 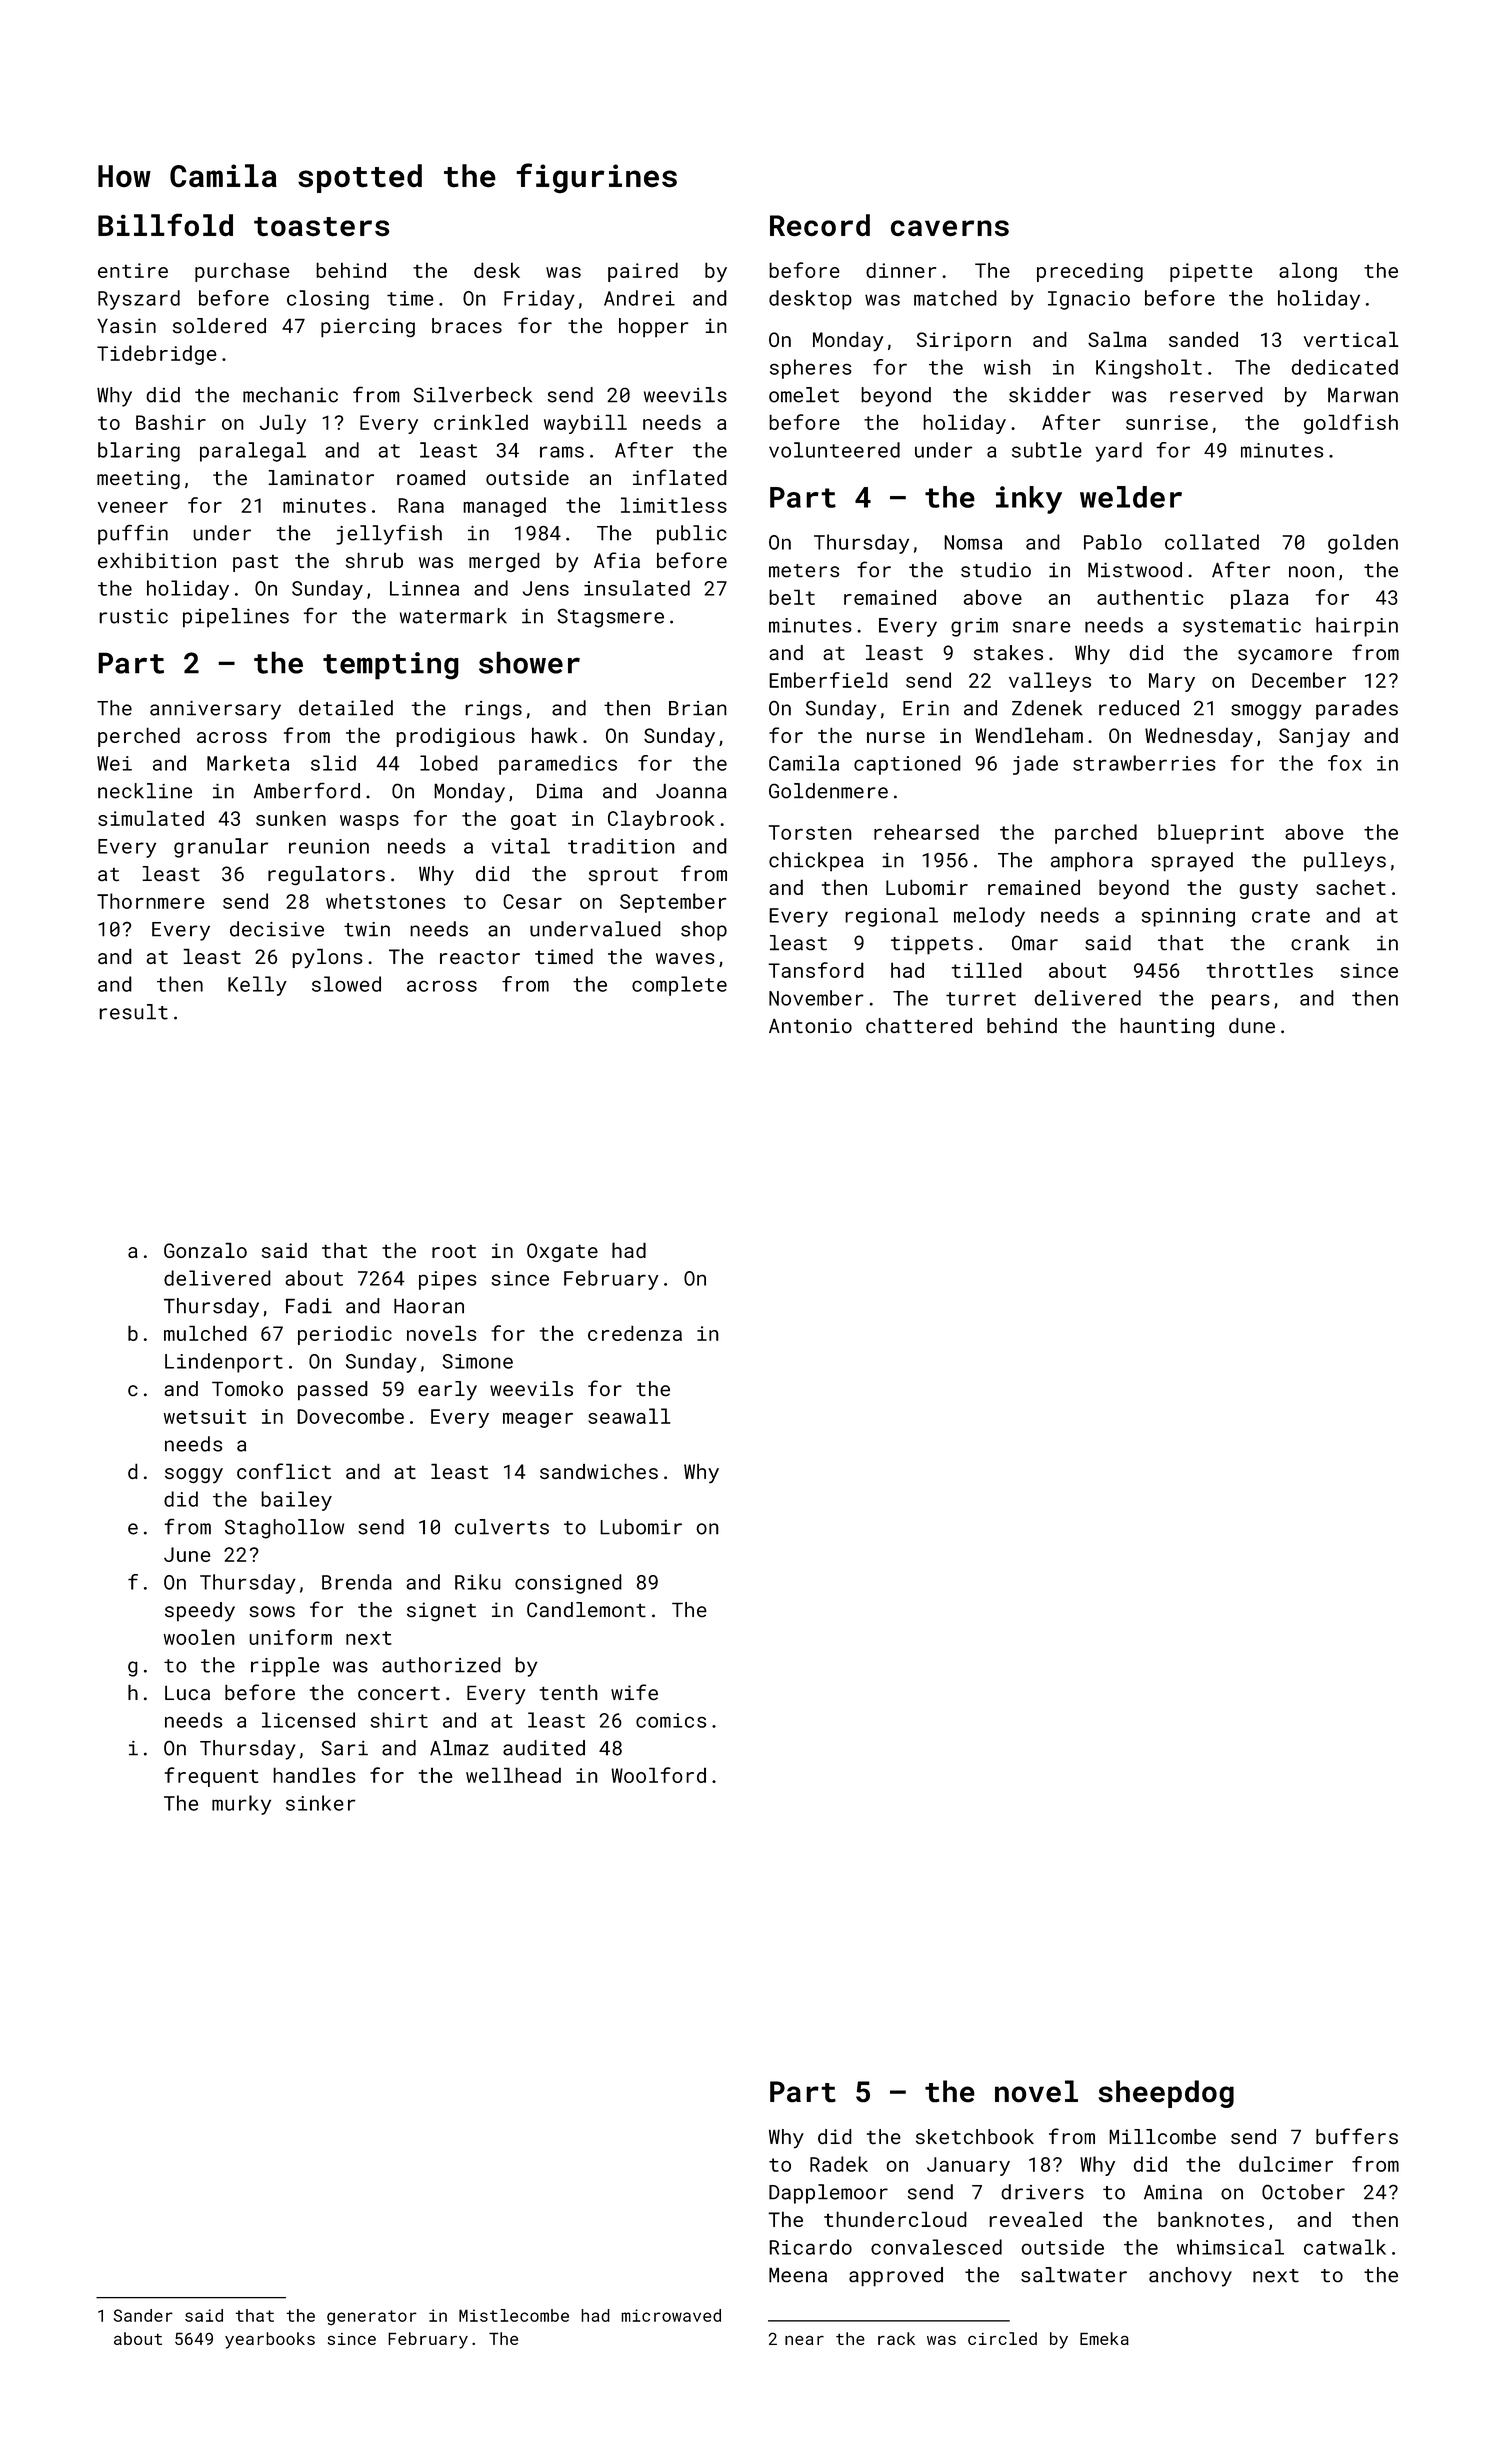 I want to click on Mistlecombe, so click(x=514, y=2315).
